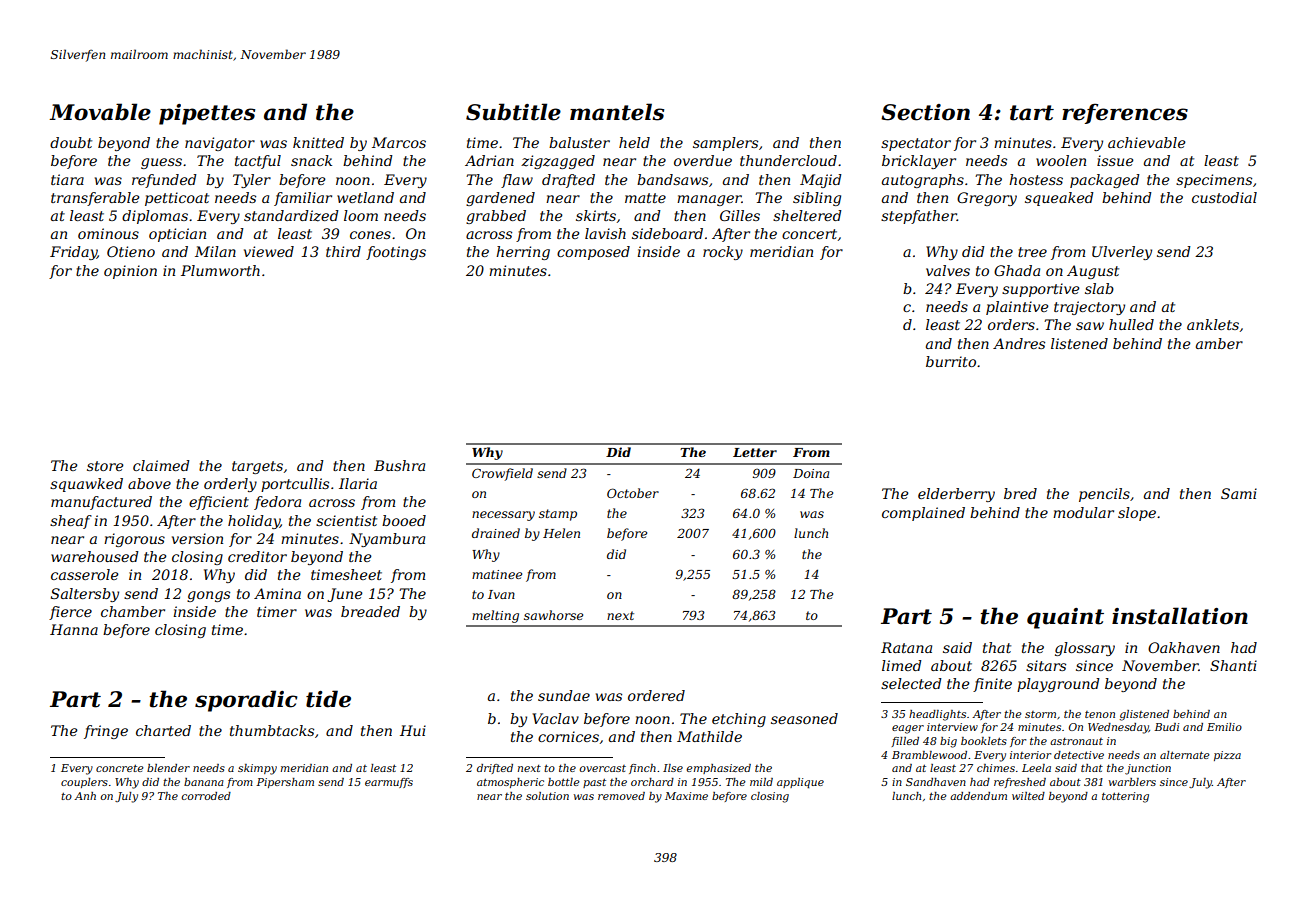 Image resolution: width=1308 pixels, height=924 pixels. What do you see at coordinates (1125, 114) in the screenshot?
I see `references` at bounding box center [1125, 114].
